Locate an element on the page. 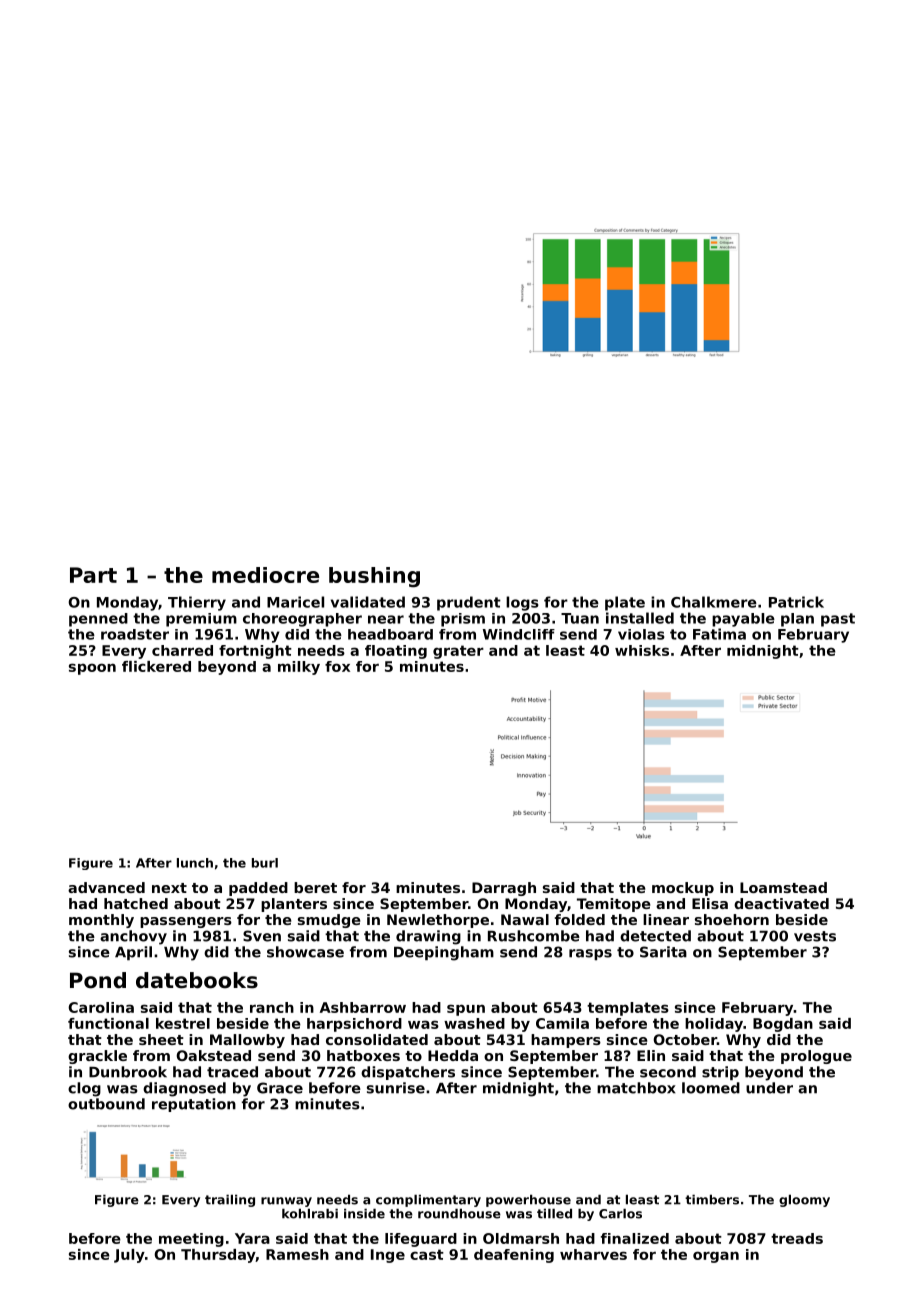 The image size is (924, 1314). fox is located at coordinates (337, 666).
